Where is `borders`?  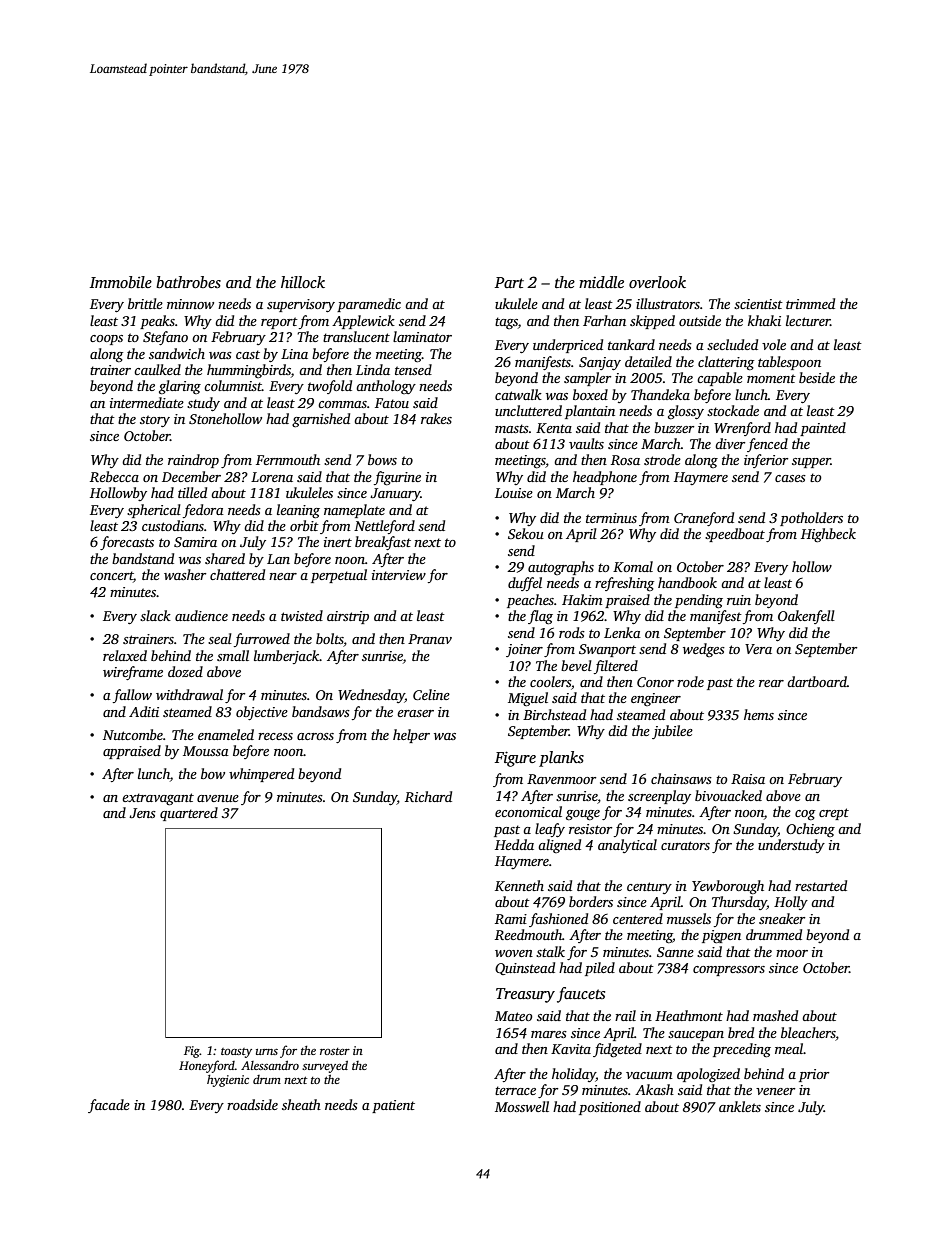
borders is located at coordinates (591, 901).
